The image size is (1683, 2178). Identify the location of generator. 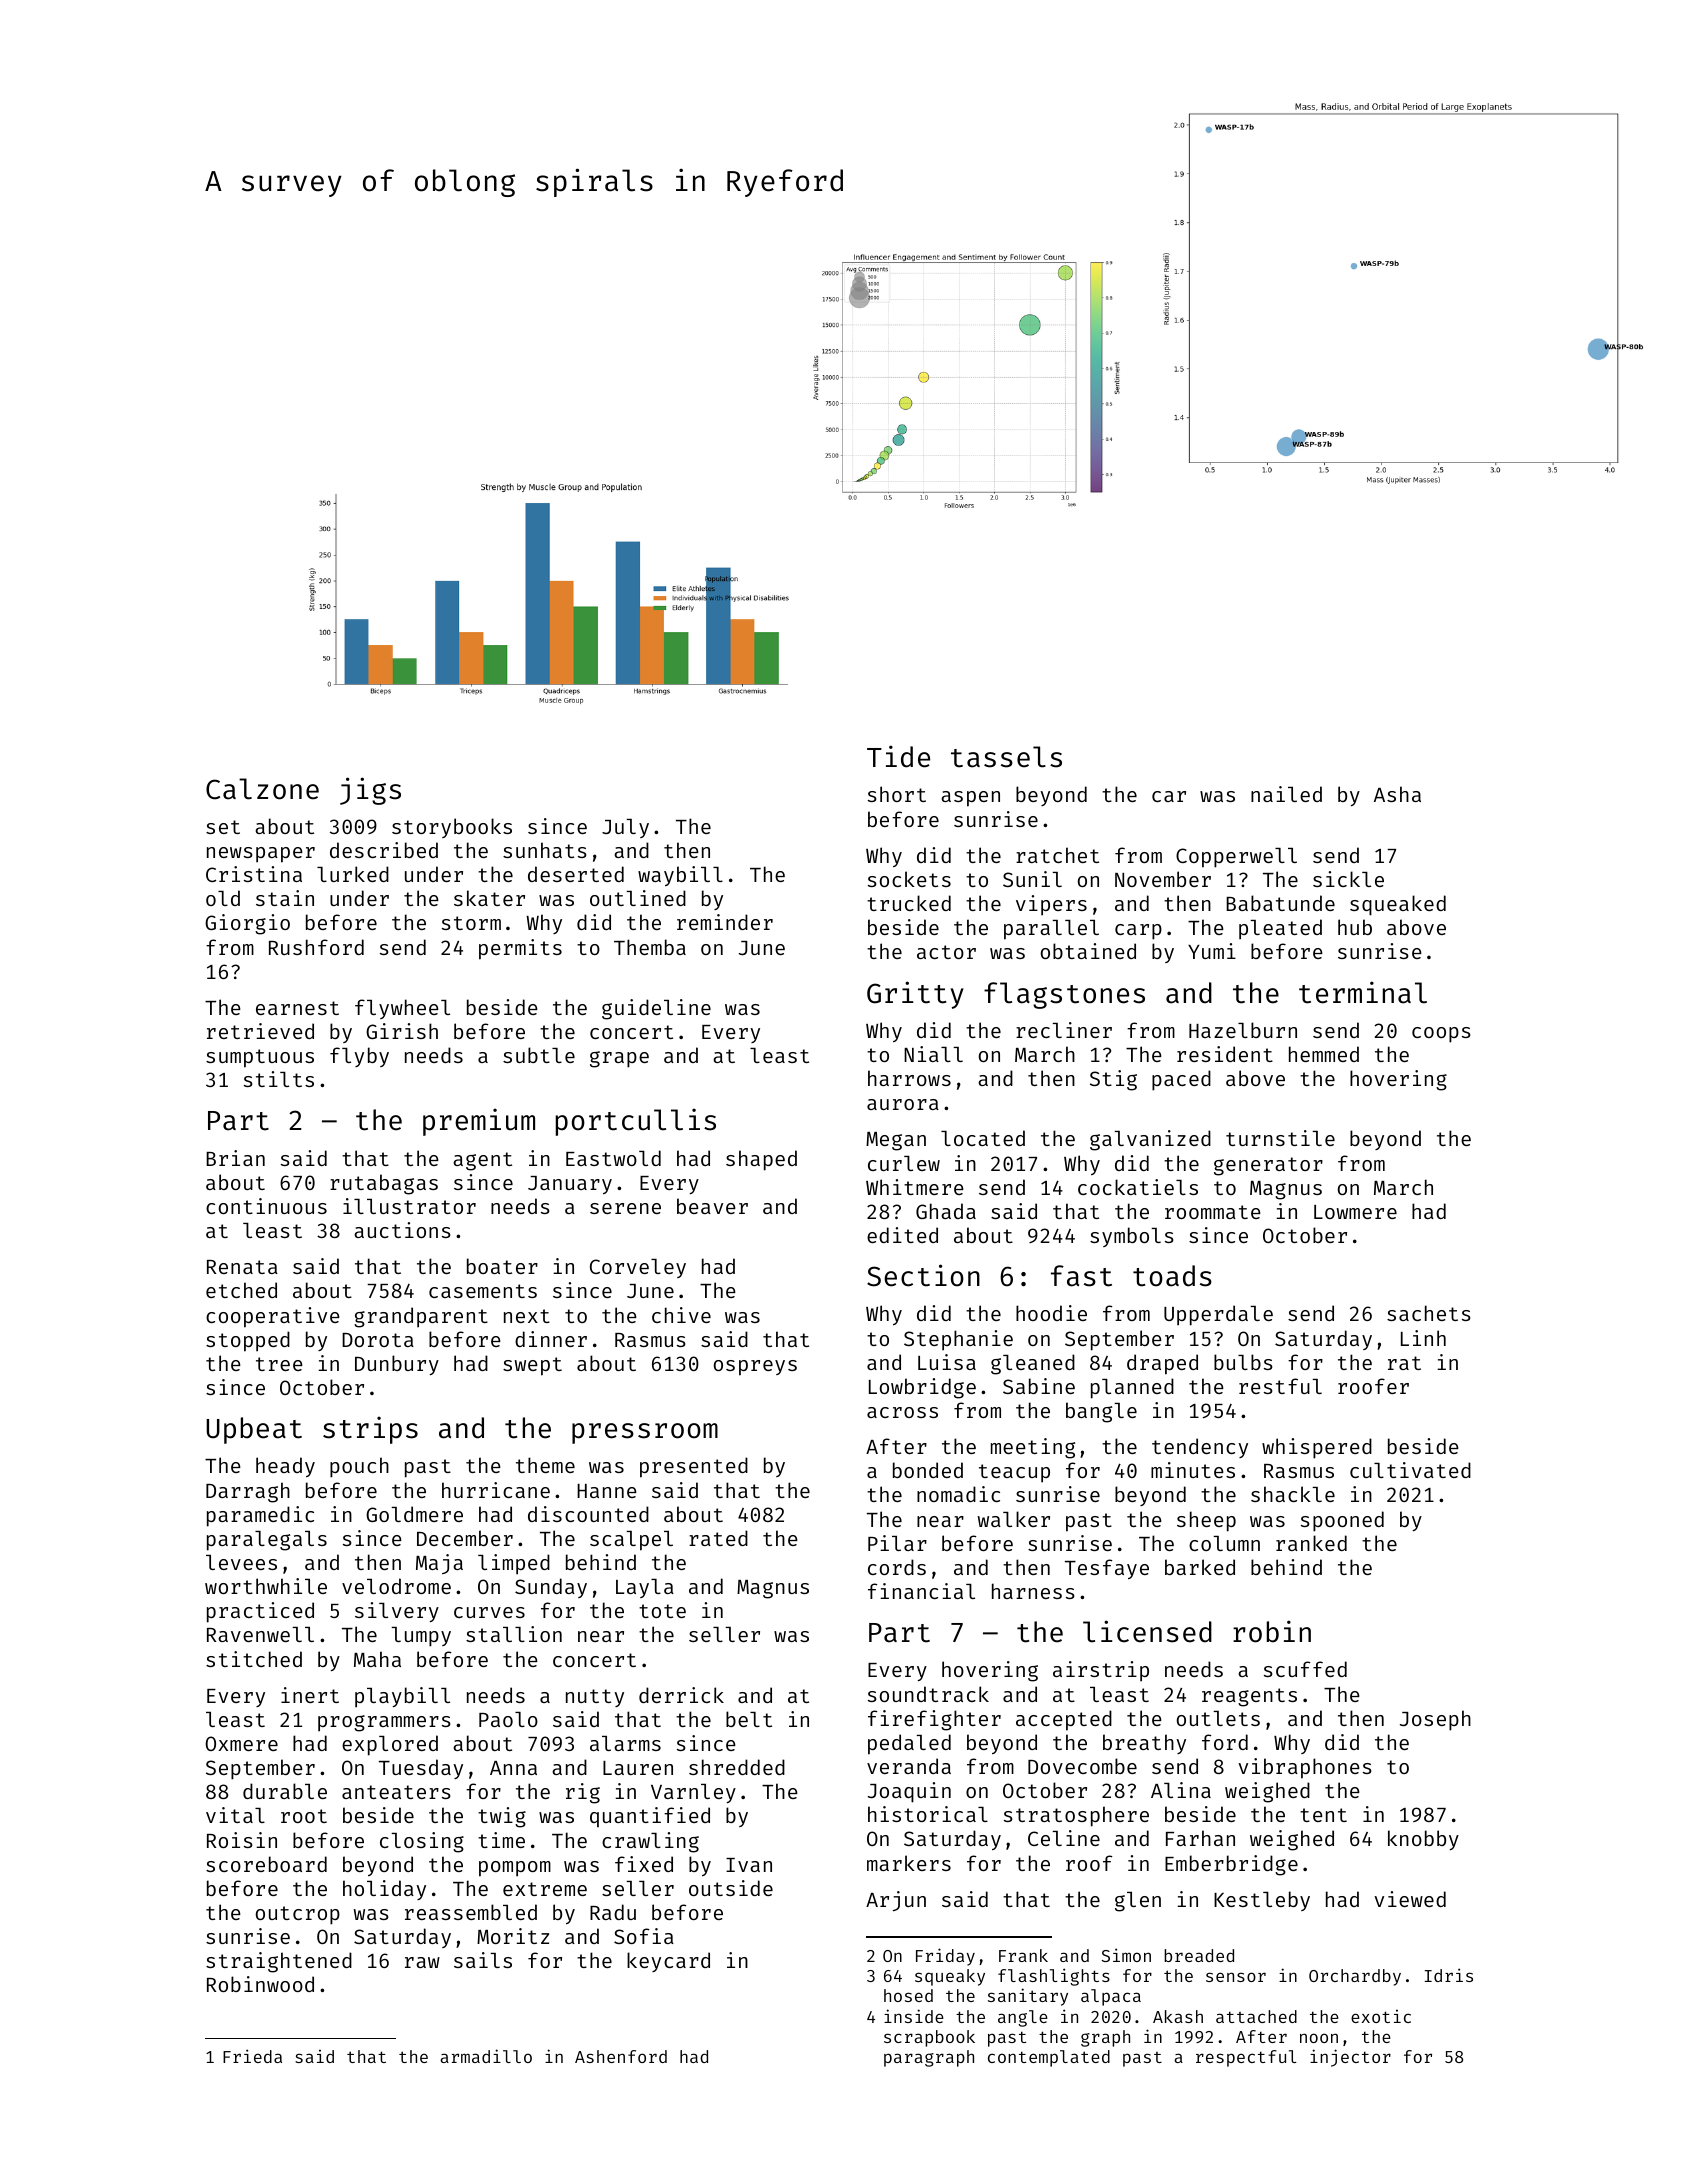
(1268, 1166).
